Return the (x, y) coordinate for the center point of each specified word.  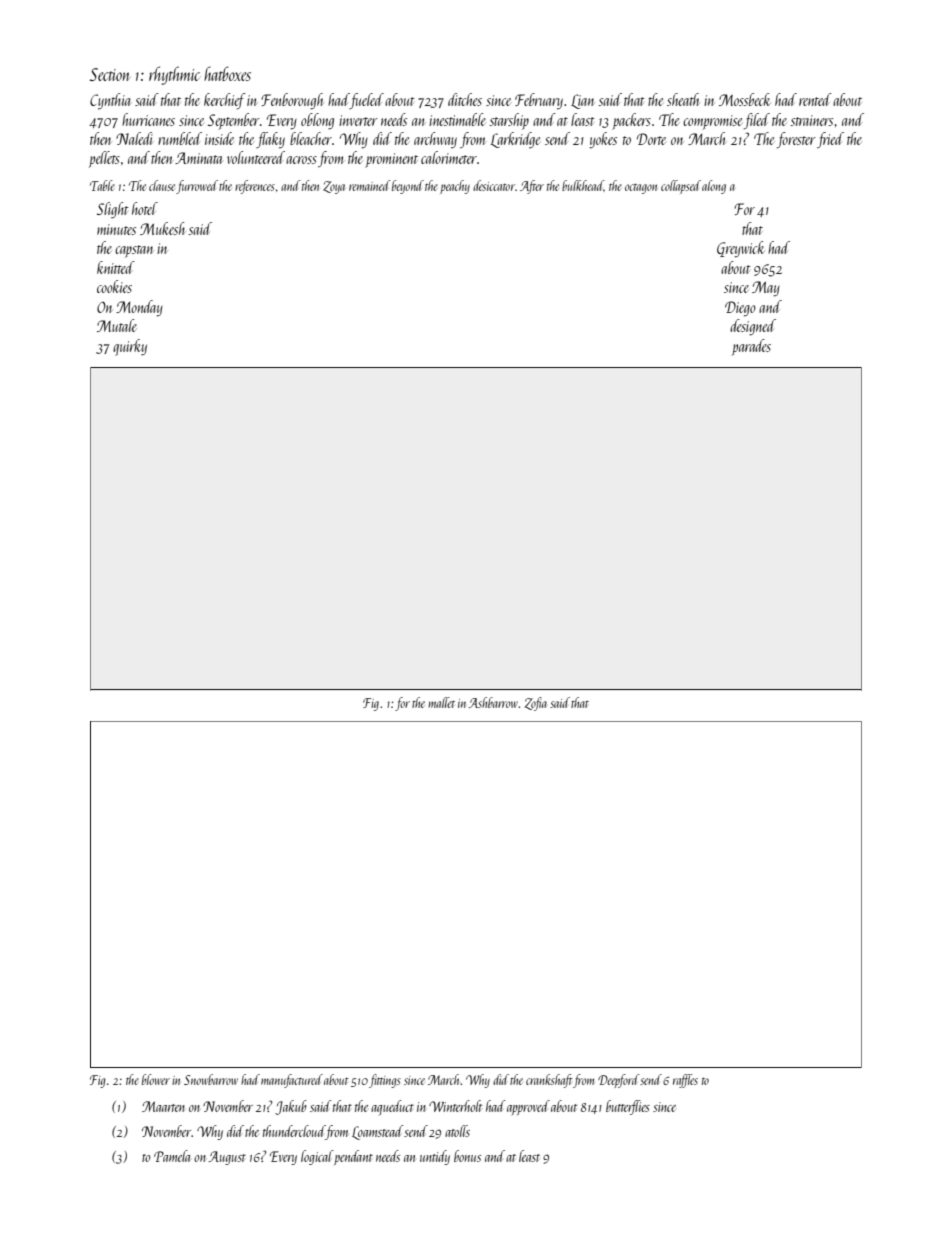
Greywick (741, 249)
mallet (441, 702)
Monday (139, 308)
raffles (685, 1081)
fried (830, 140)
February (539, 101)
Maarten (163, 1106)
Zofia (536, 704)
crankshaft (549, 1081)
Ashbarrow (493, 702)
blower (156, 1079)
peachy (455, 187)
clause (162, 185)
